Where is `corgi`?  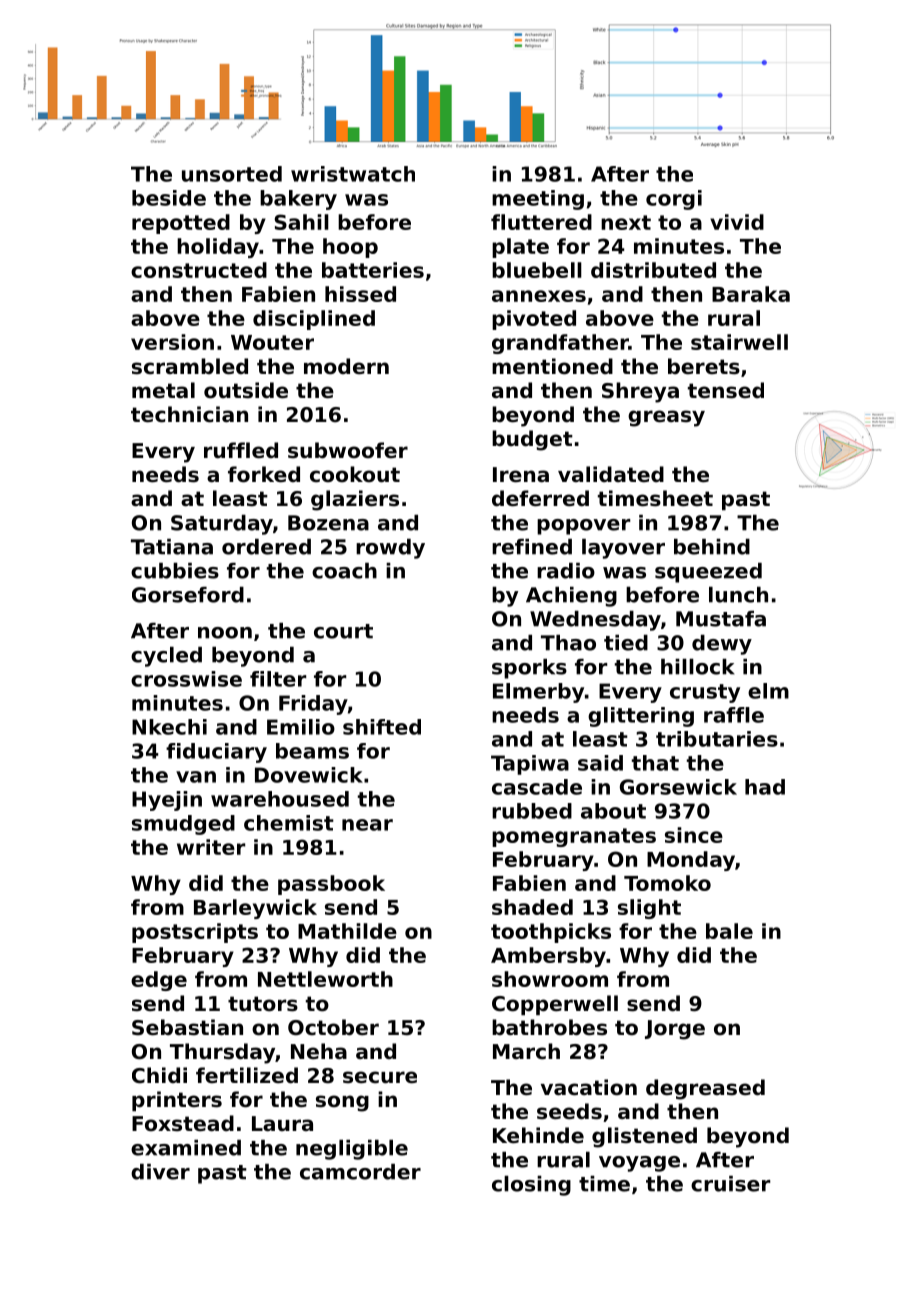
corgi is located at coordinates (674, 200).
